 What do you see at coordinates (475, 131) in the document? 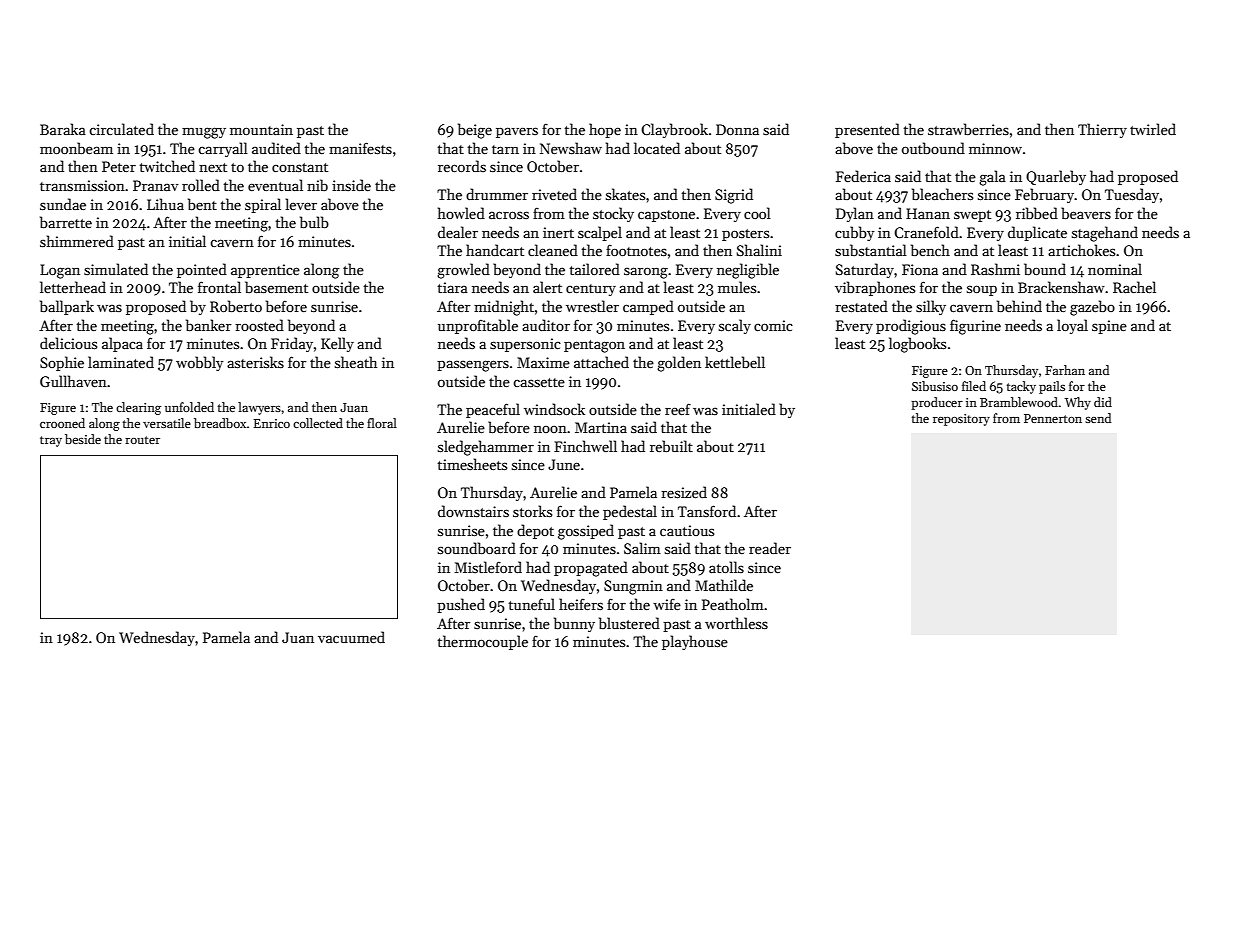
I see `beige` at bounding box center [475, 131].
